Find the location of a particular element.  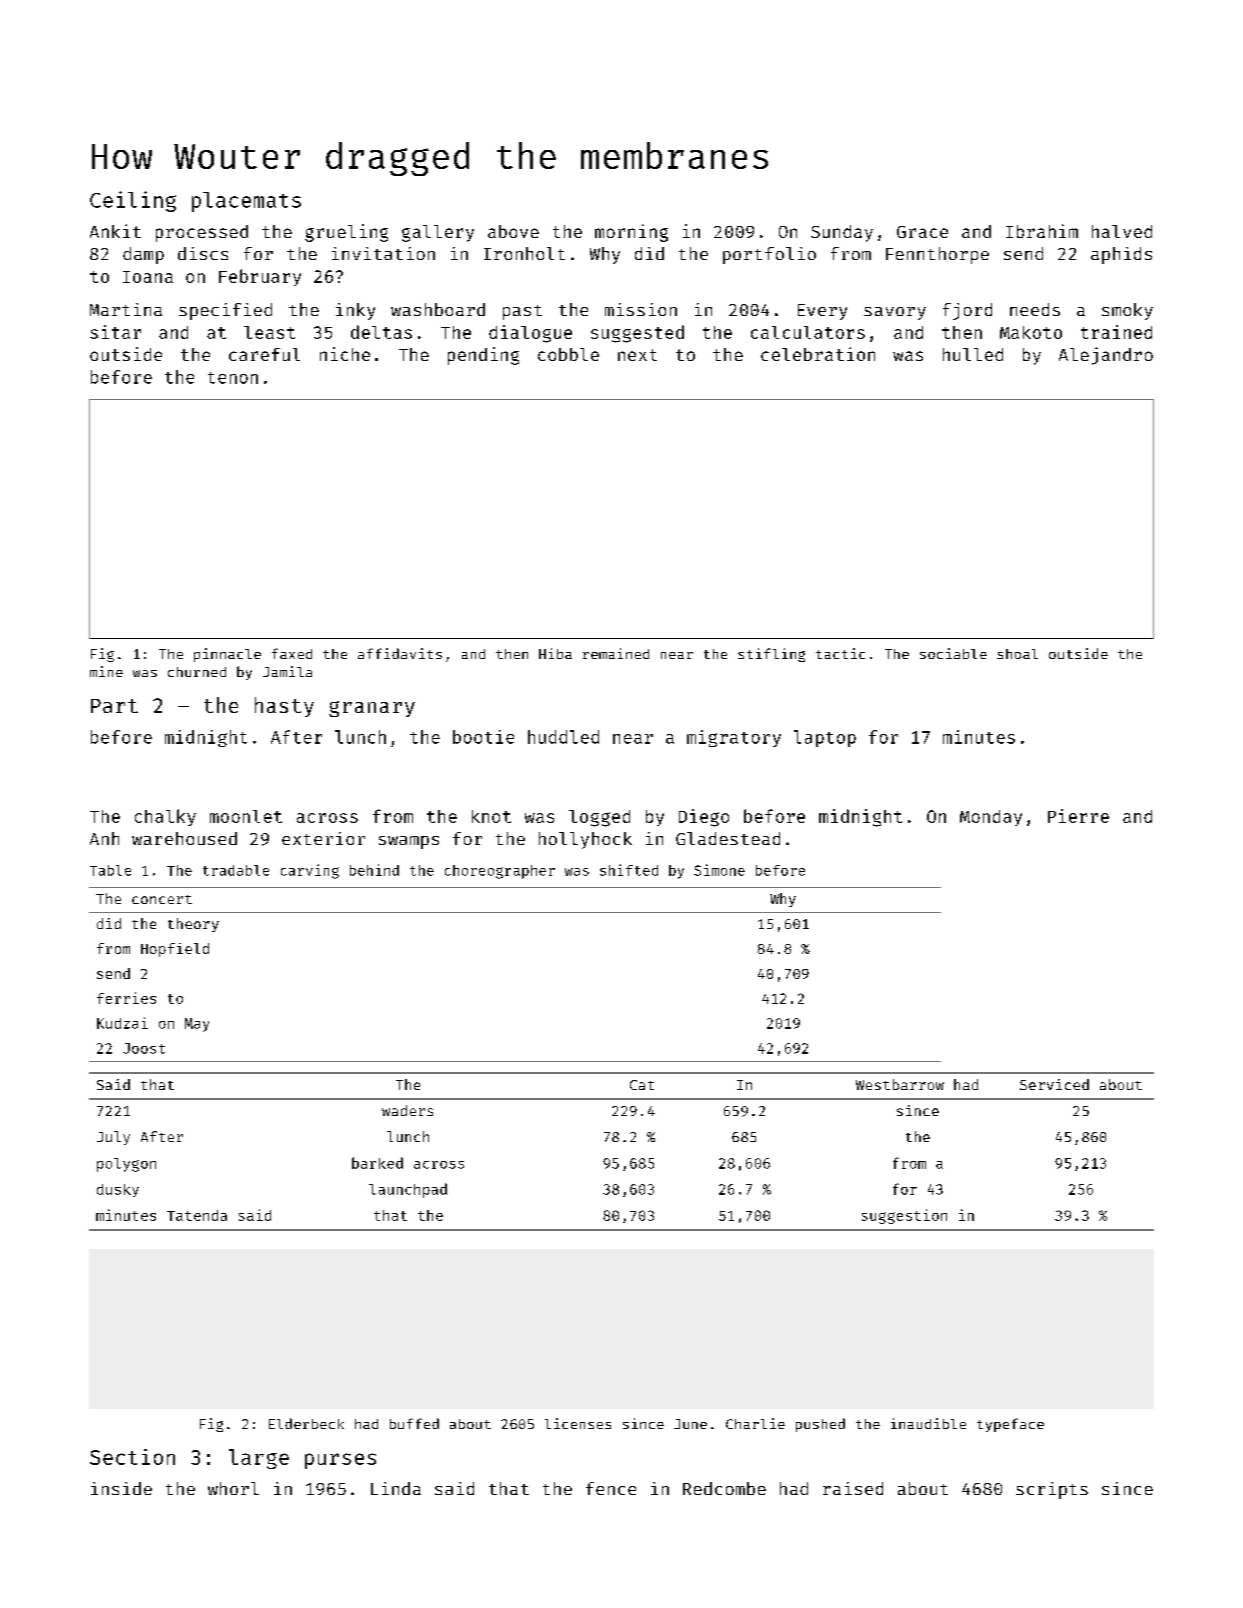

Serviced is located at coordinates (1054, 1084).
